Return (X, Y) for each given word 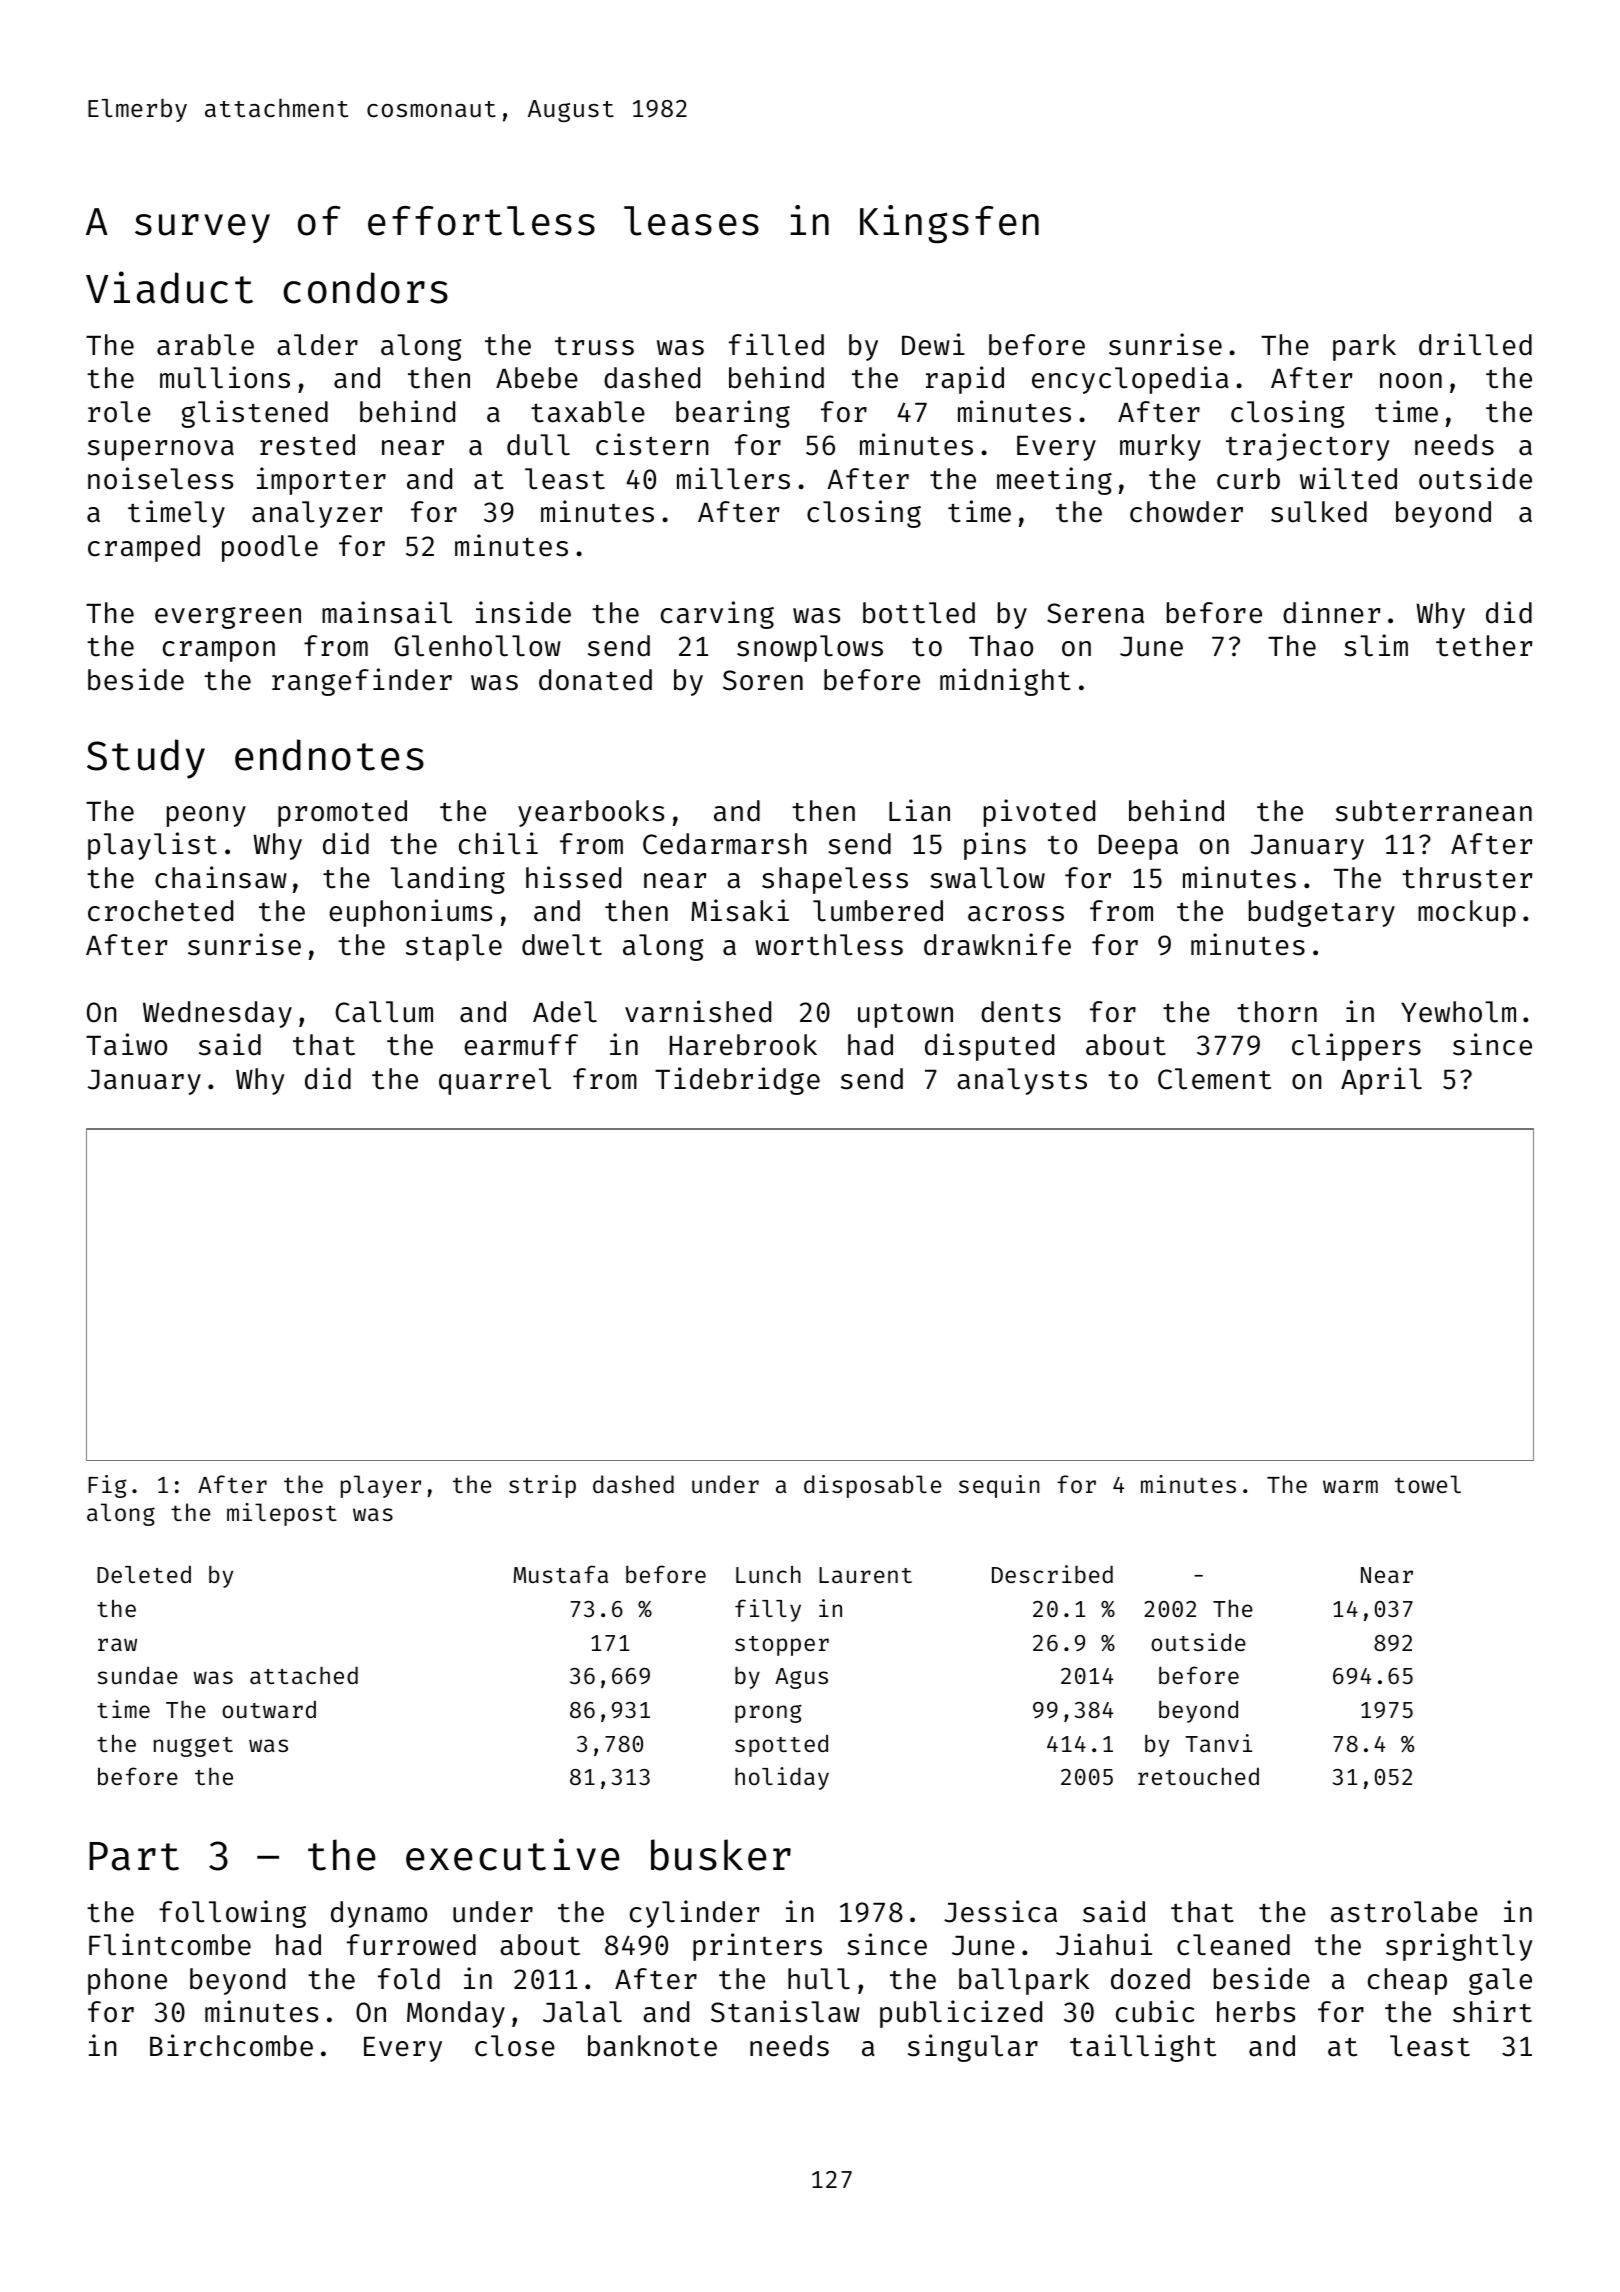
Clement (1214, 1079)
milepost (282, 1514)
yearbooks (591, 813)
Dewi (933, 344)
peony (206, 816)
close (515, 2046)
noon (1411, 381)
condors (365, 288)
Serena (1095, 613)
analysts (1022, 1081)
